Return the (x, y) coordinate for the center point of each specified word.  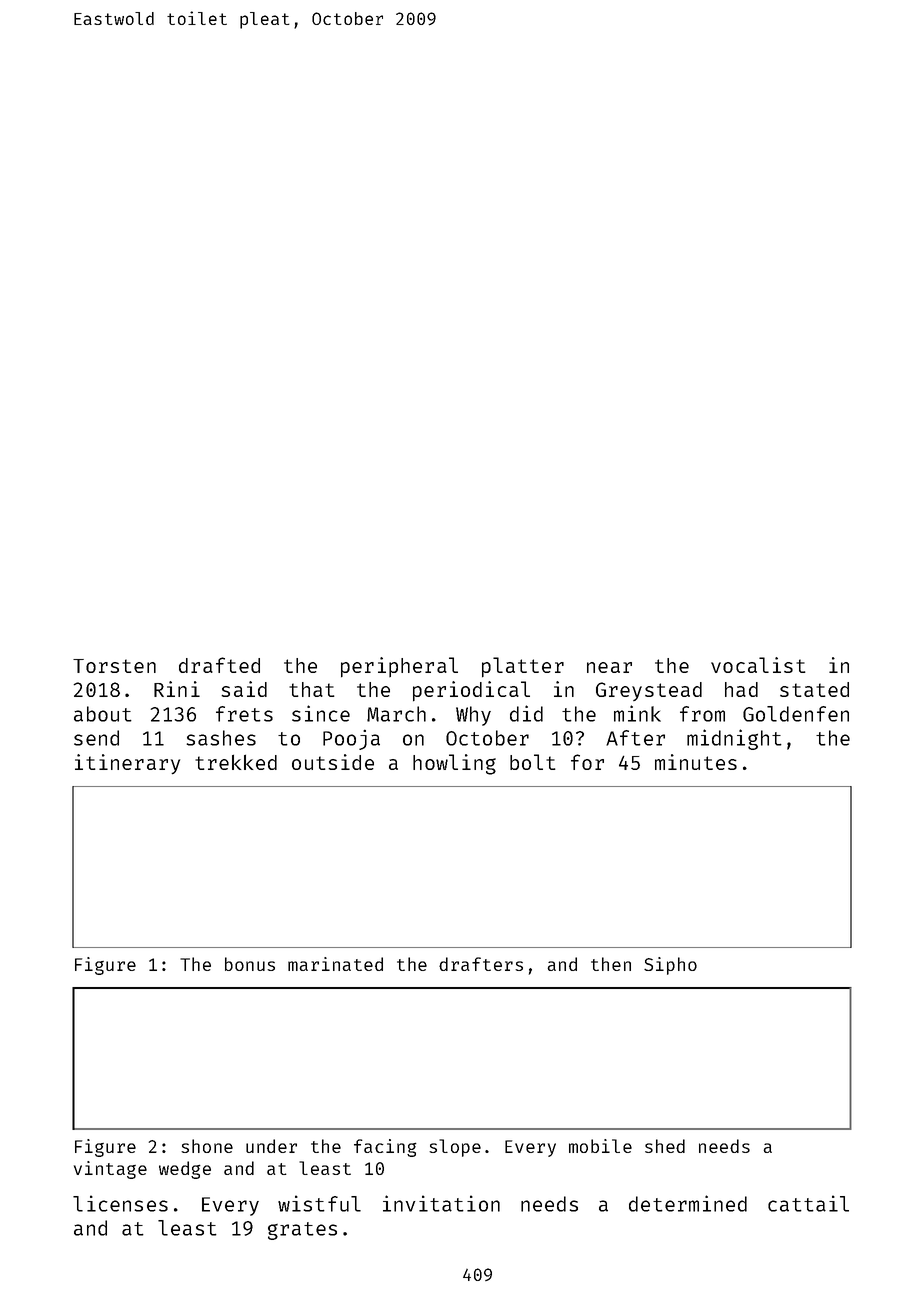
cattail (808, 1203)
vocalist (758, 665)
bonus (250, 964)
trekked (236, 762)
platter (523, 667)
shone (207, 1146)
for (587, 762)
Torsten (114, 666)
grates (302, 1231)
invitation (441, 1203)
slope (455, 1148)
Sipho (670, 966)
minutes (696, 762)
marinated (335, 964)
